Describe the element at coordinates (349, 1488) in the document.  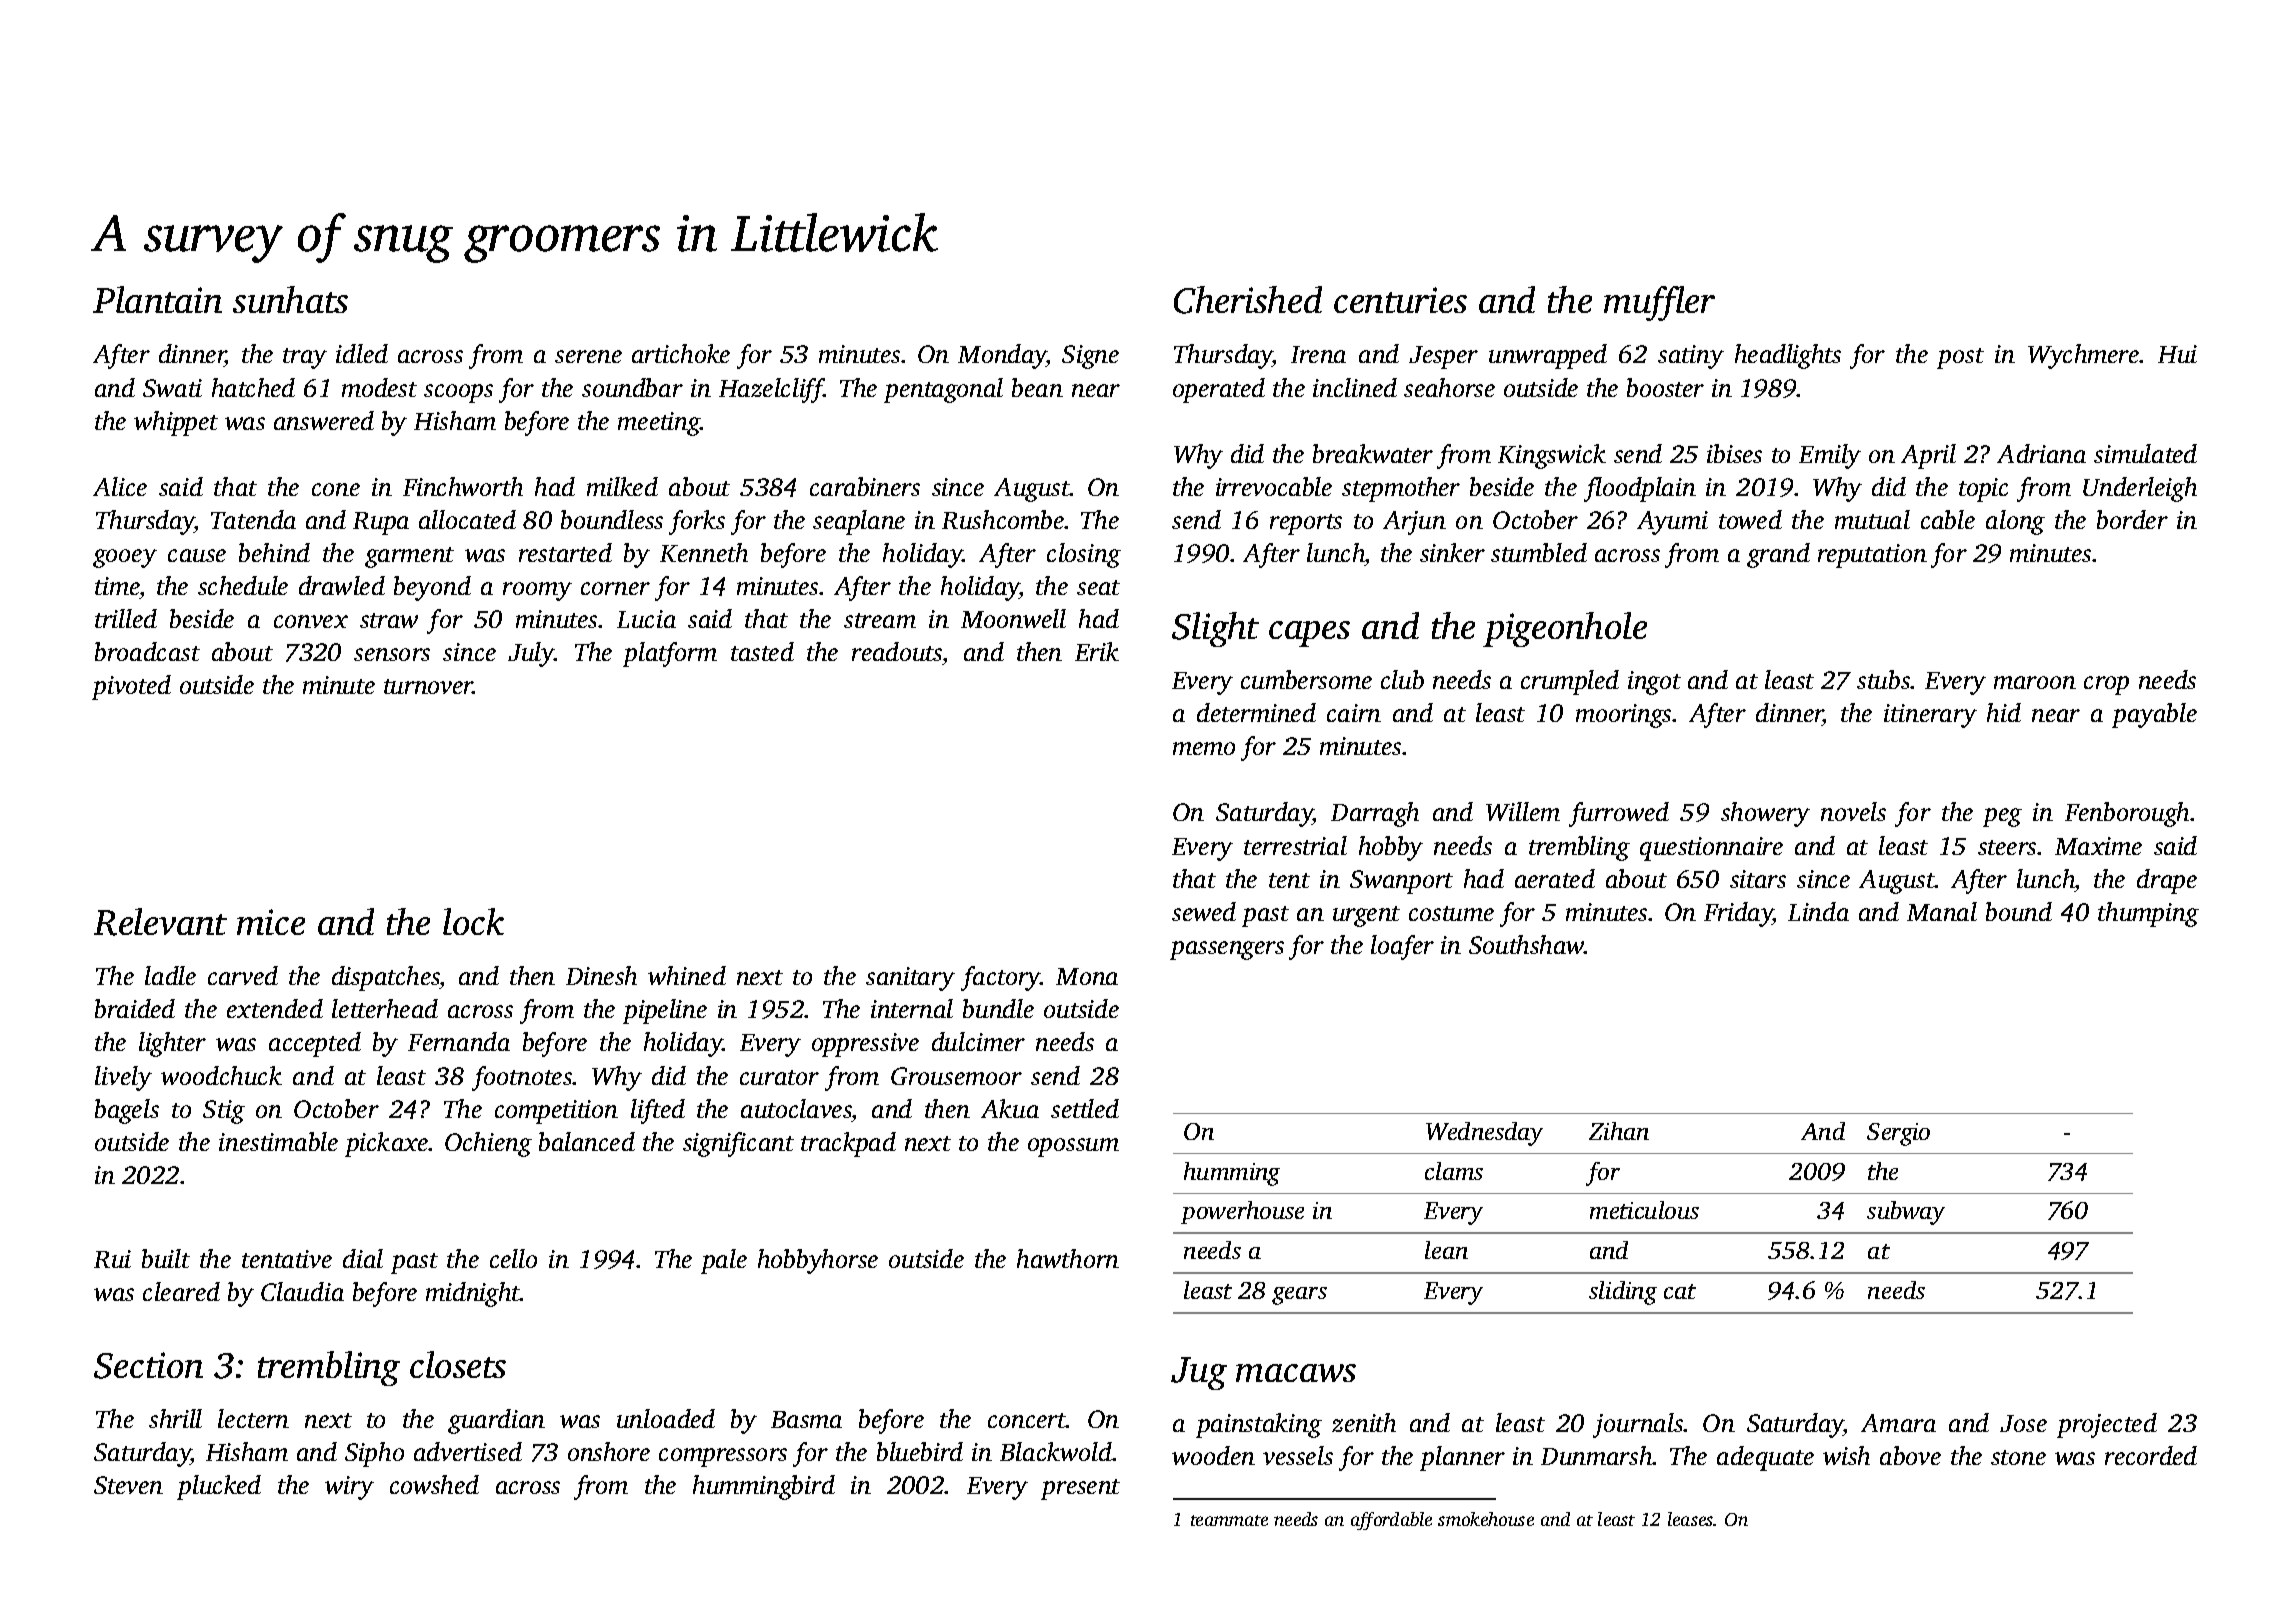
I see `wiry` at that location.
